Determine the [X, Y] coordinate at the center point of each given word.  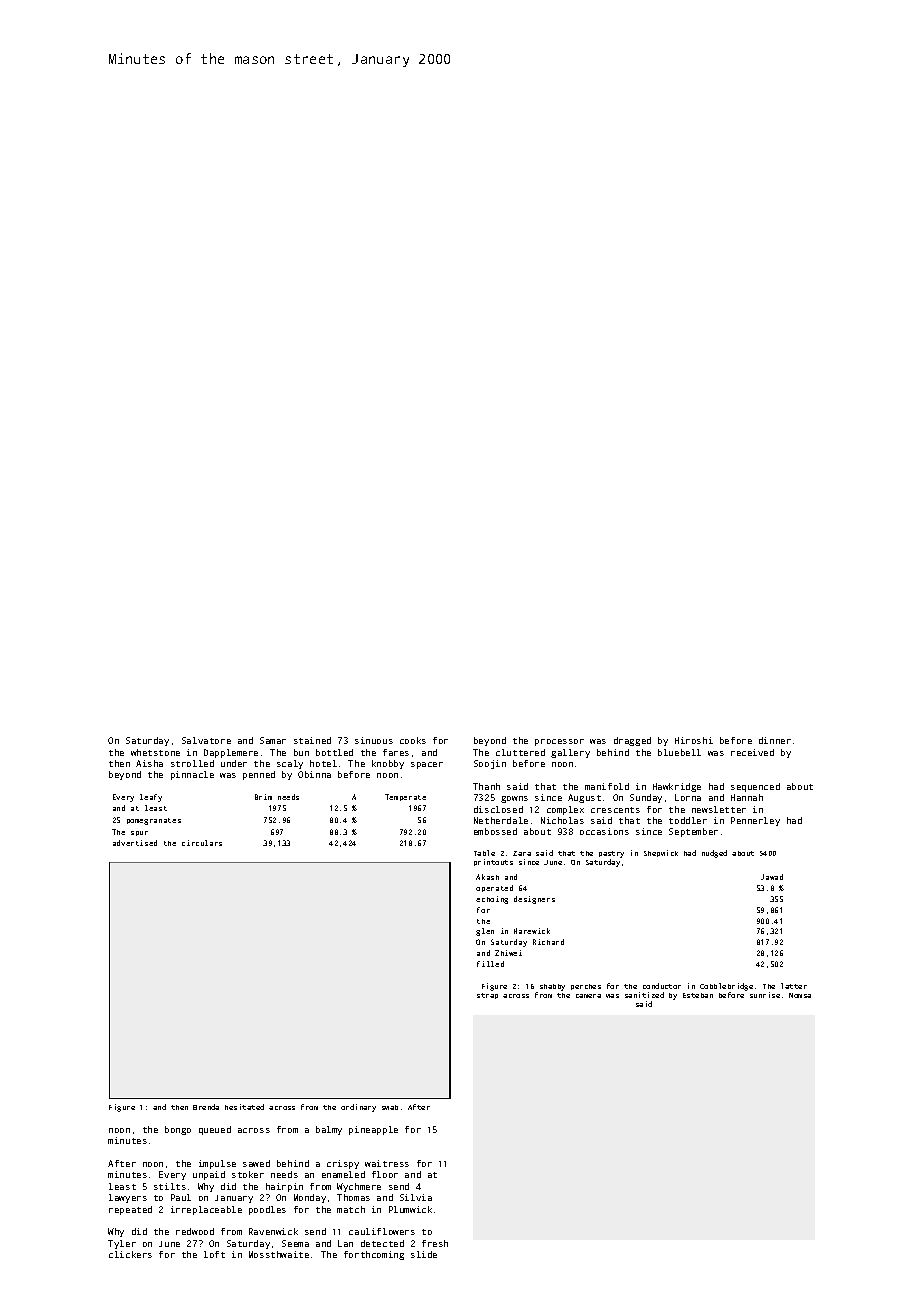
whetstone [155, 752]
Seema [295, 1243]
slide [424, 1254]
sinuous [374, 740]
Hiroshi [694, 740]
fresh [435, 1243]
